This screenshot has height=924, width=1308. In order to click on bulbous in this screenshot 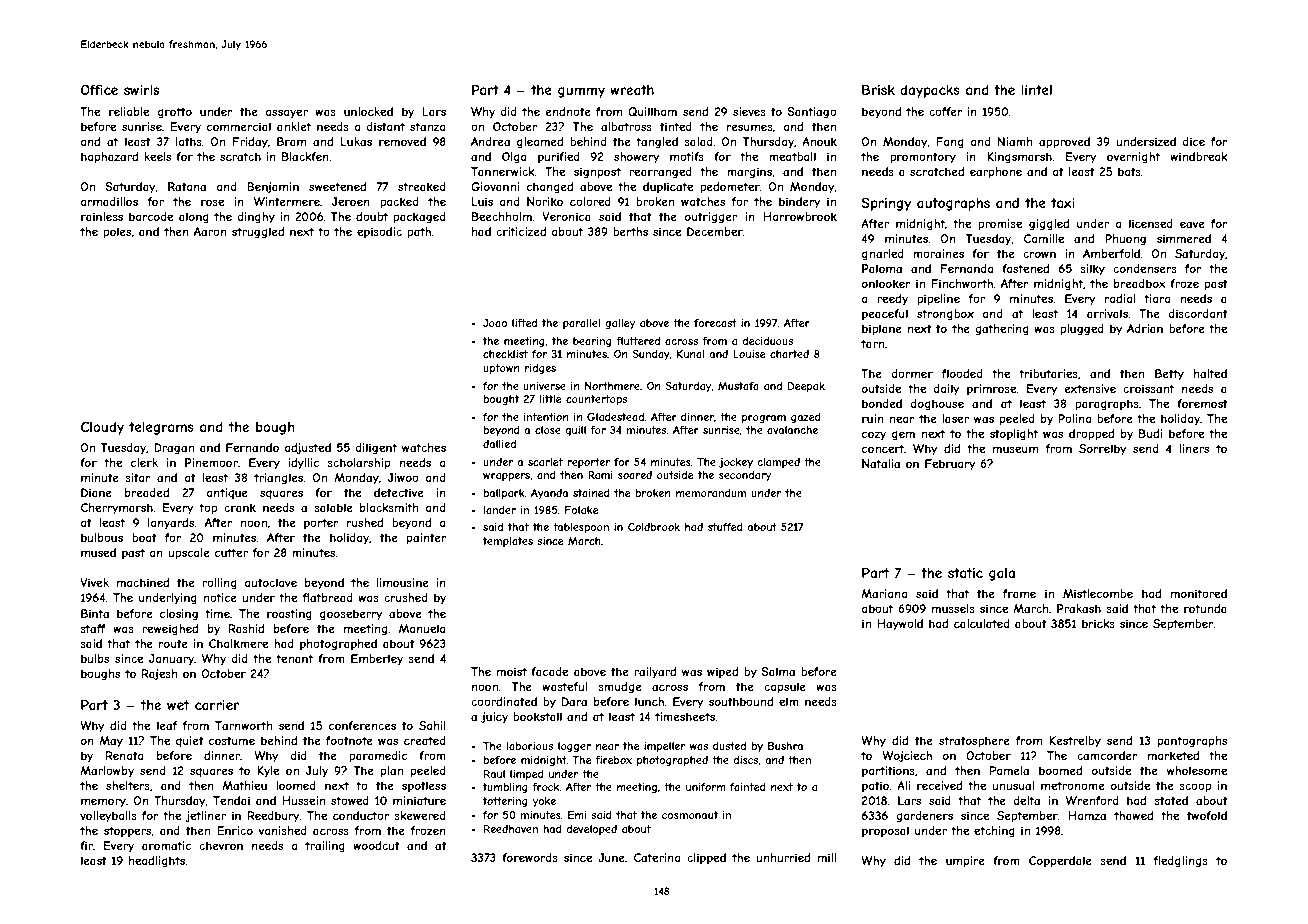, I will do `click(102, 537)`.
